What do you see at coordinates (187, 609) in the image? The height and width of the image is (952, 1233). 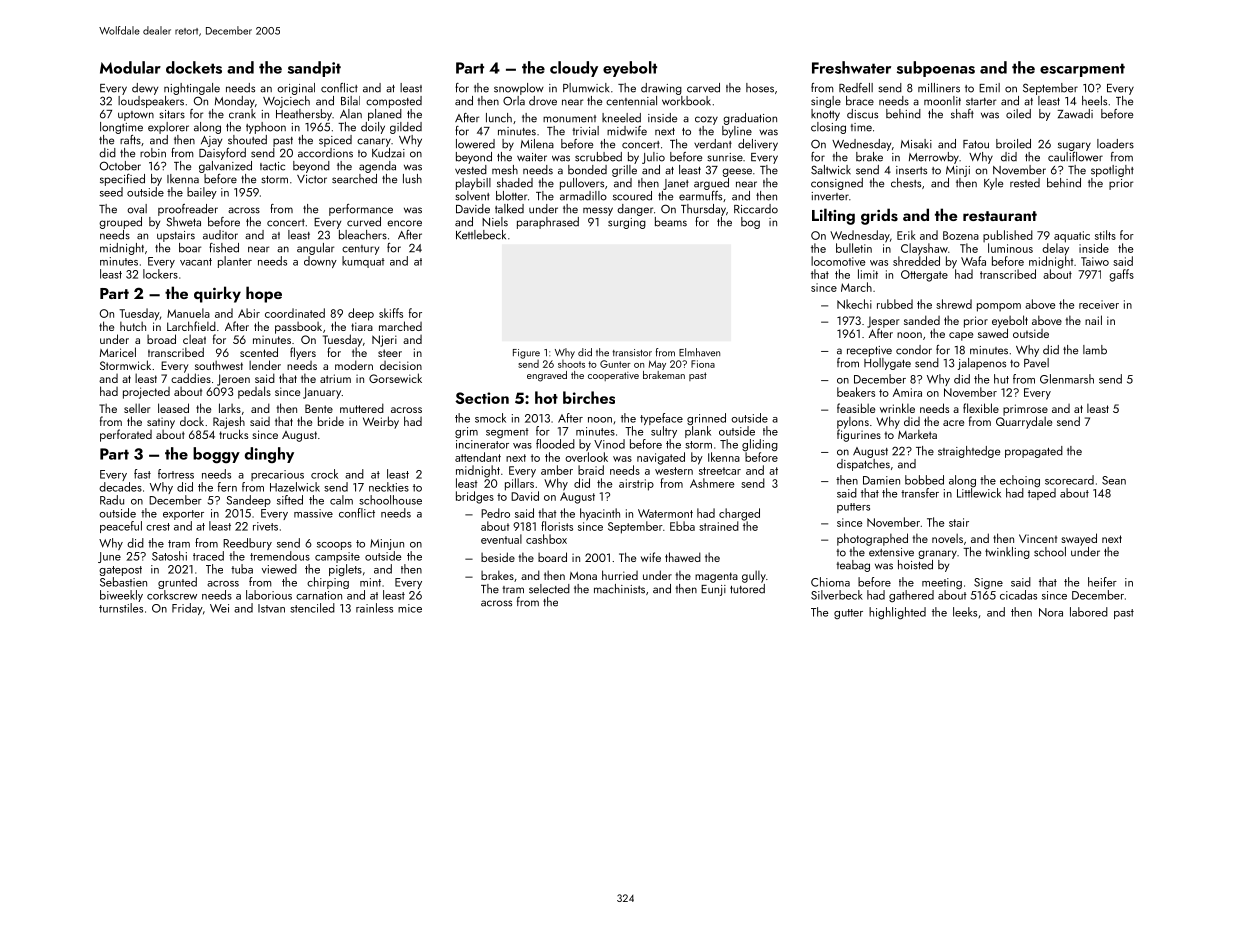 I see `Friday` at bounding box center [187, 609].
